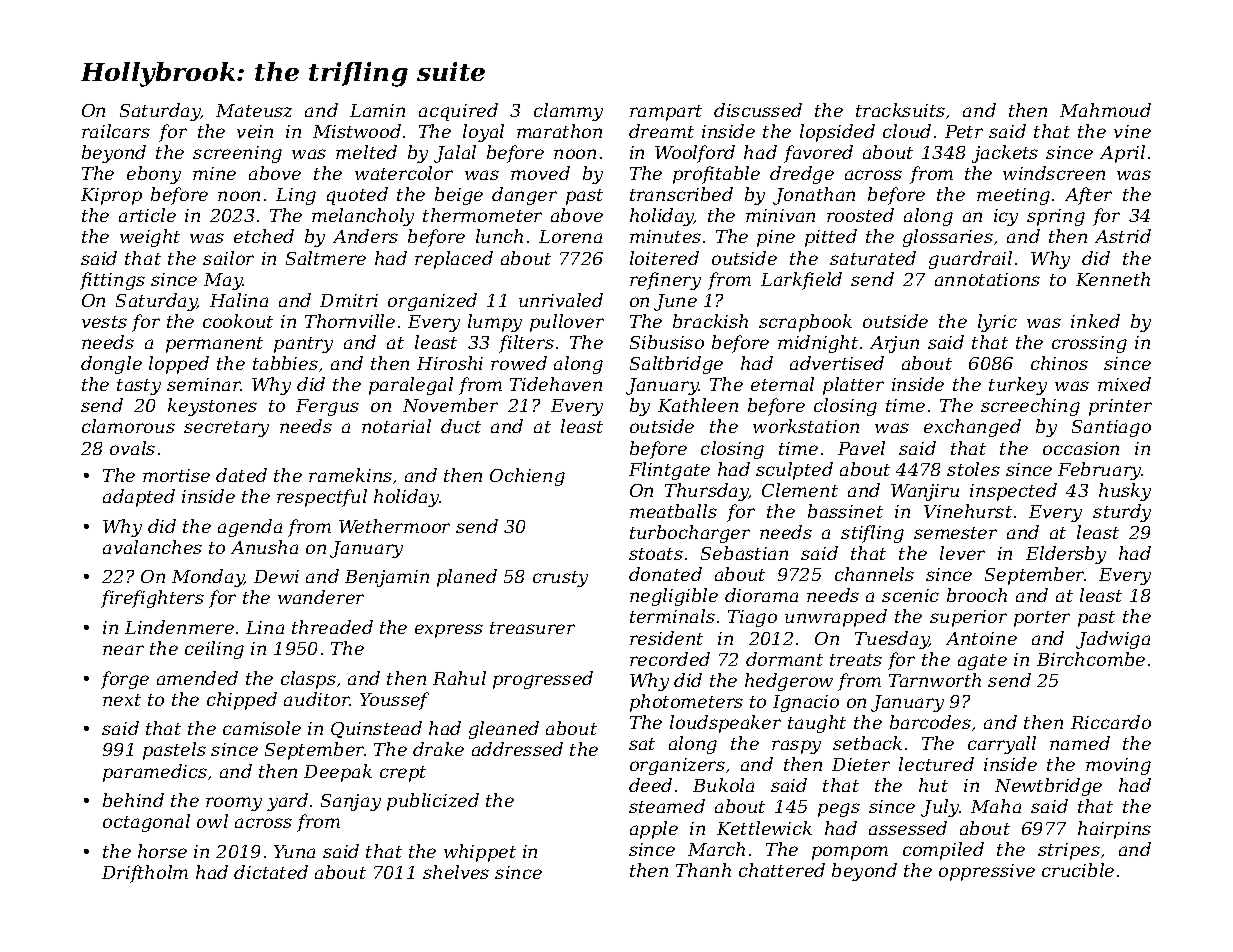 Image resolution: width=1233 pixels, height=952 pixels. What do you see at coordinates (254, 110) in the screenshot?
I see `Mateusz` at bounding box center [254, 110].
